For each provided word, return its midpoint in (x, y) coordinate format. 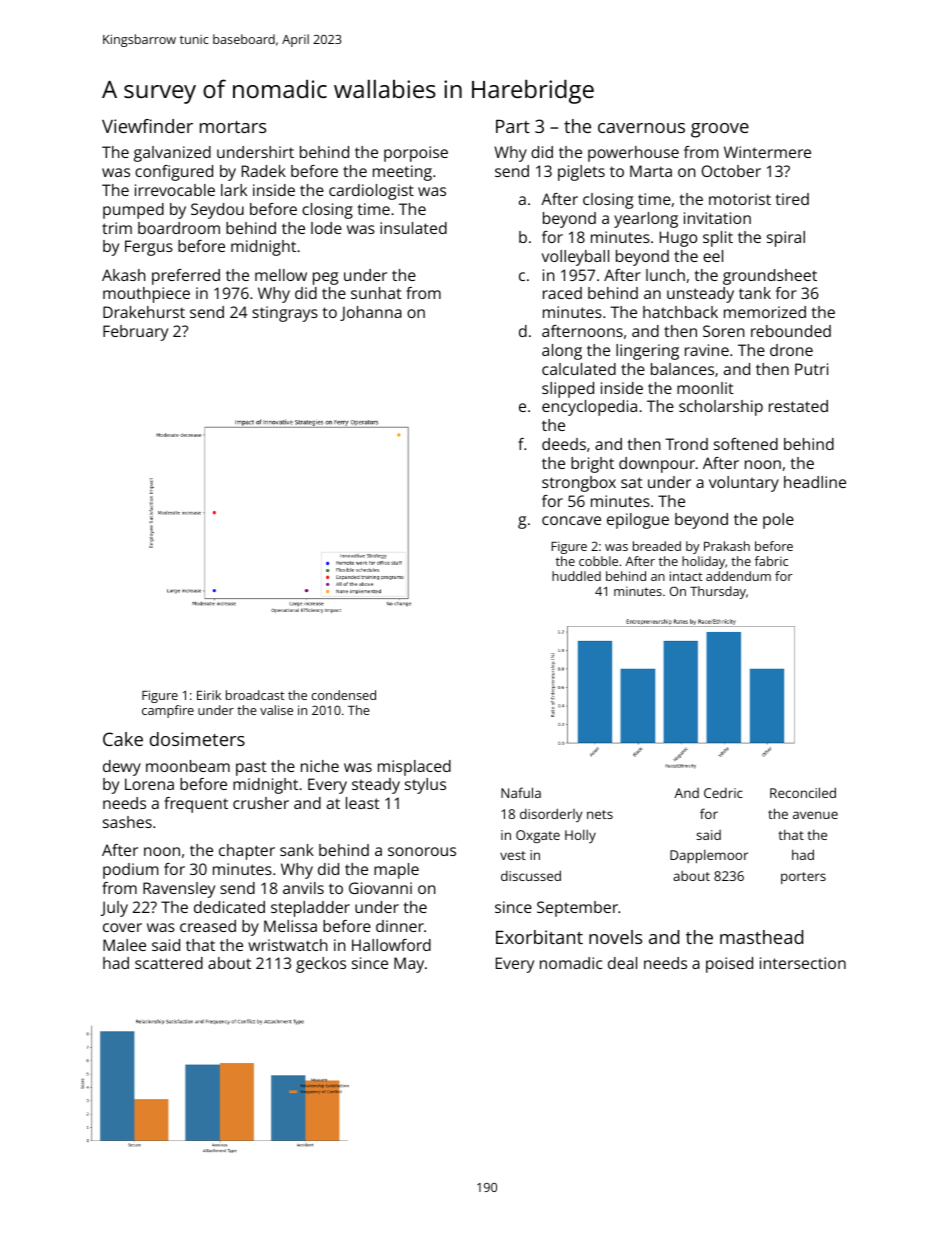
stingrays (285, 314)
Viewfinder (147, 126)
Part (513, 126)
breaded (657, 546)
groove (720, 130)
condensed (343, 695)
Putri (811, 369)
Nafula (521, 792)
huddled (576, 576)
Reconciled (803, 792)
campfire (168, 711)
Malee (124, 945)
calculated (579, 369)
